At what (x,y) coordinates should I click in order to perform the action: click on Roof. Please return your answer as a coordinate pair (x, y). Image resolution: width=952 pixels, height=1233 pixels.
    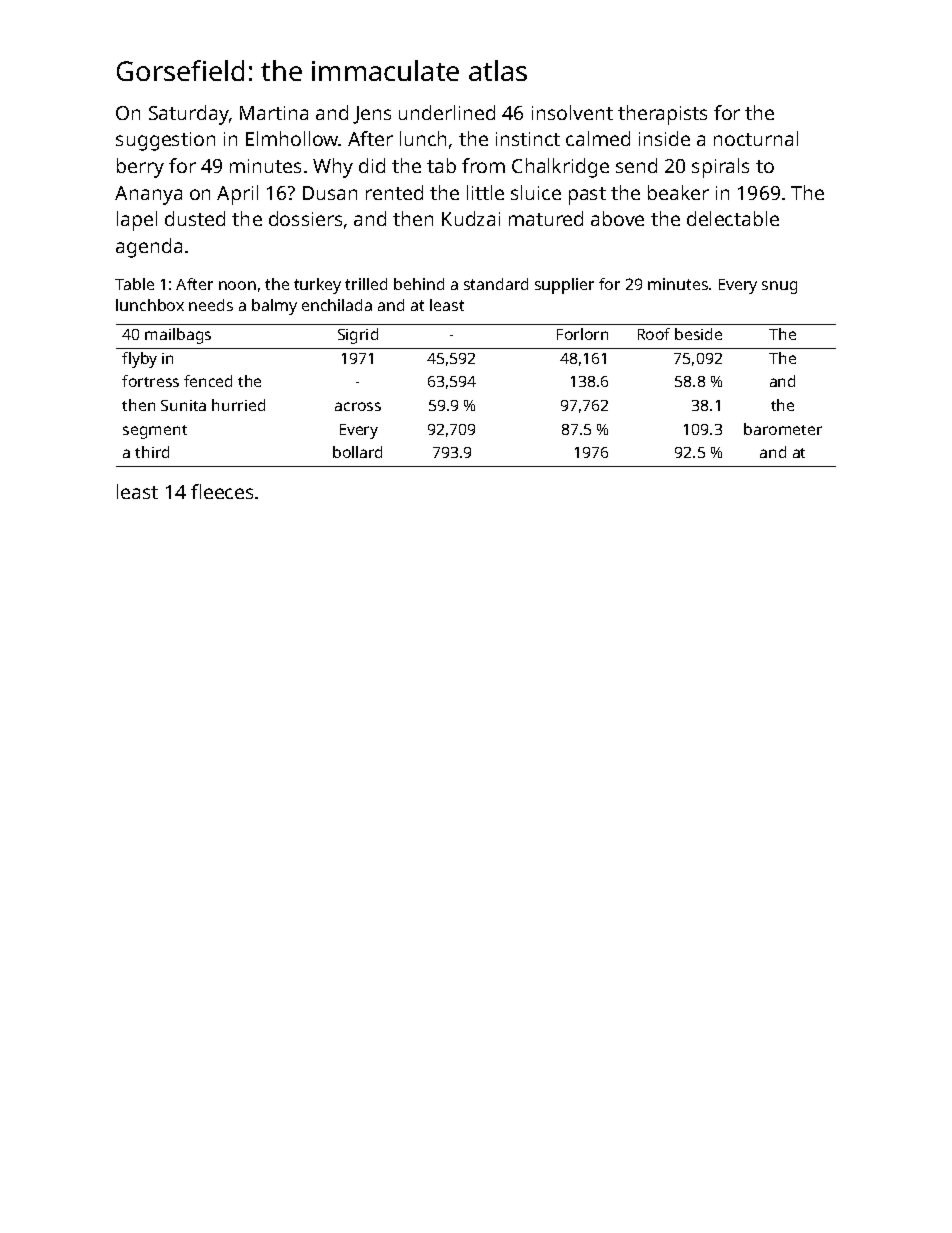
    Looking at the image, I should click on (654, 334).
